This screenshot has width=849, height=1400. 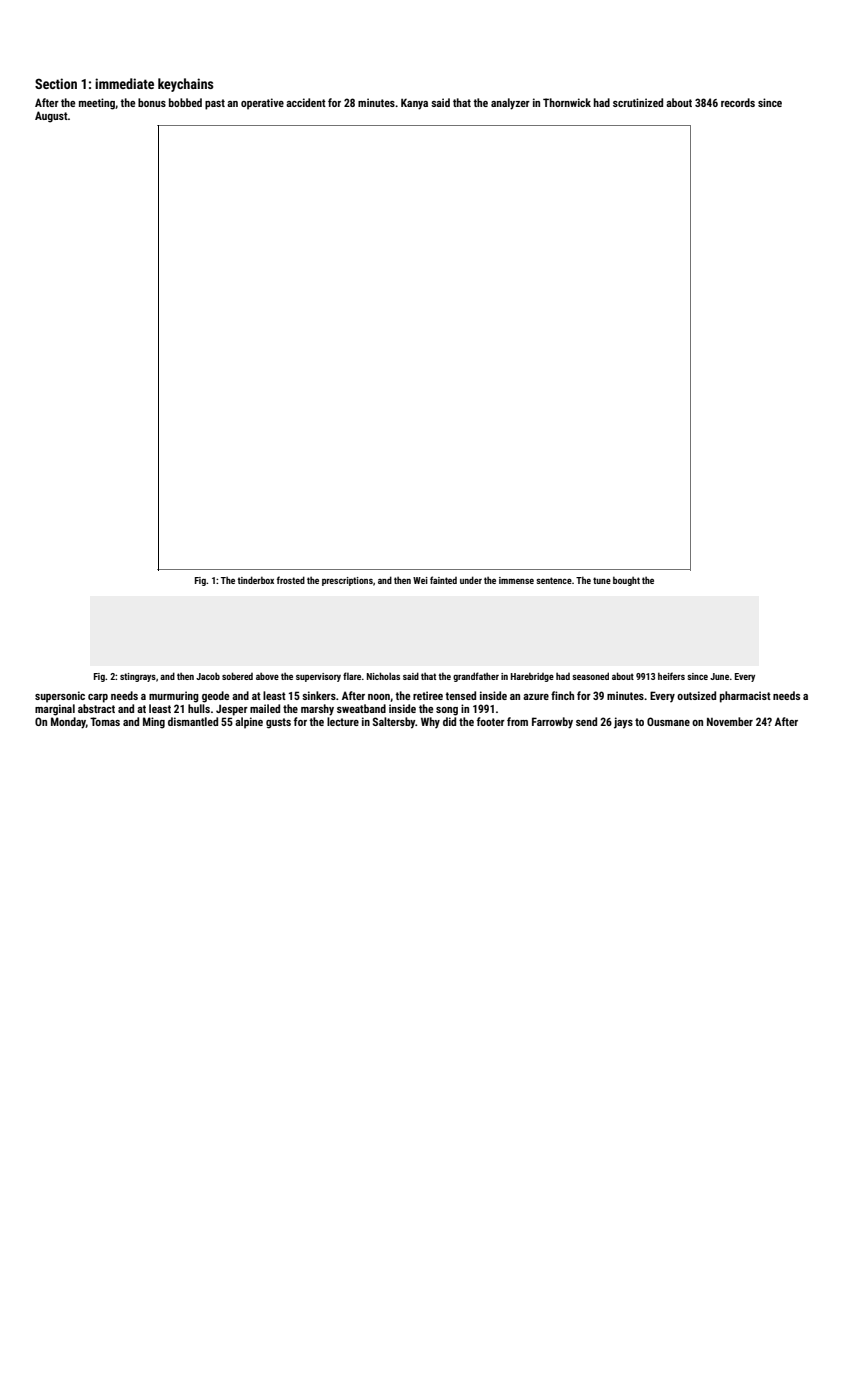 What do you see at coordinates (745, 697) in the screenshot?
I see `pharmacist` at bounding box center [745, 697].
